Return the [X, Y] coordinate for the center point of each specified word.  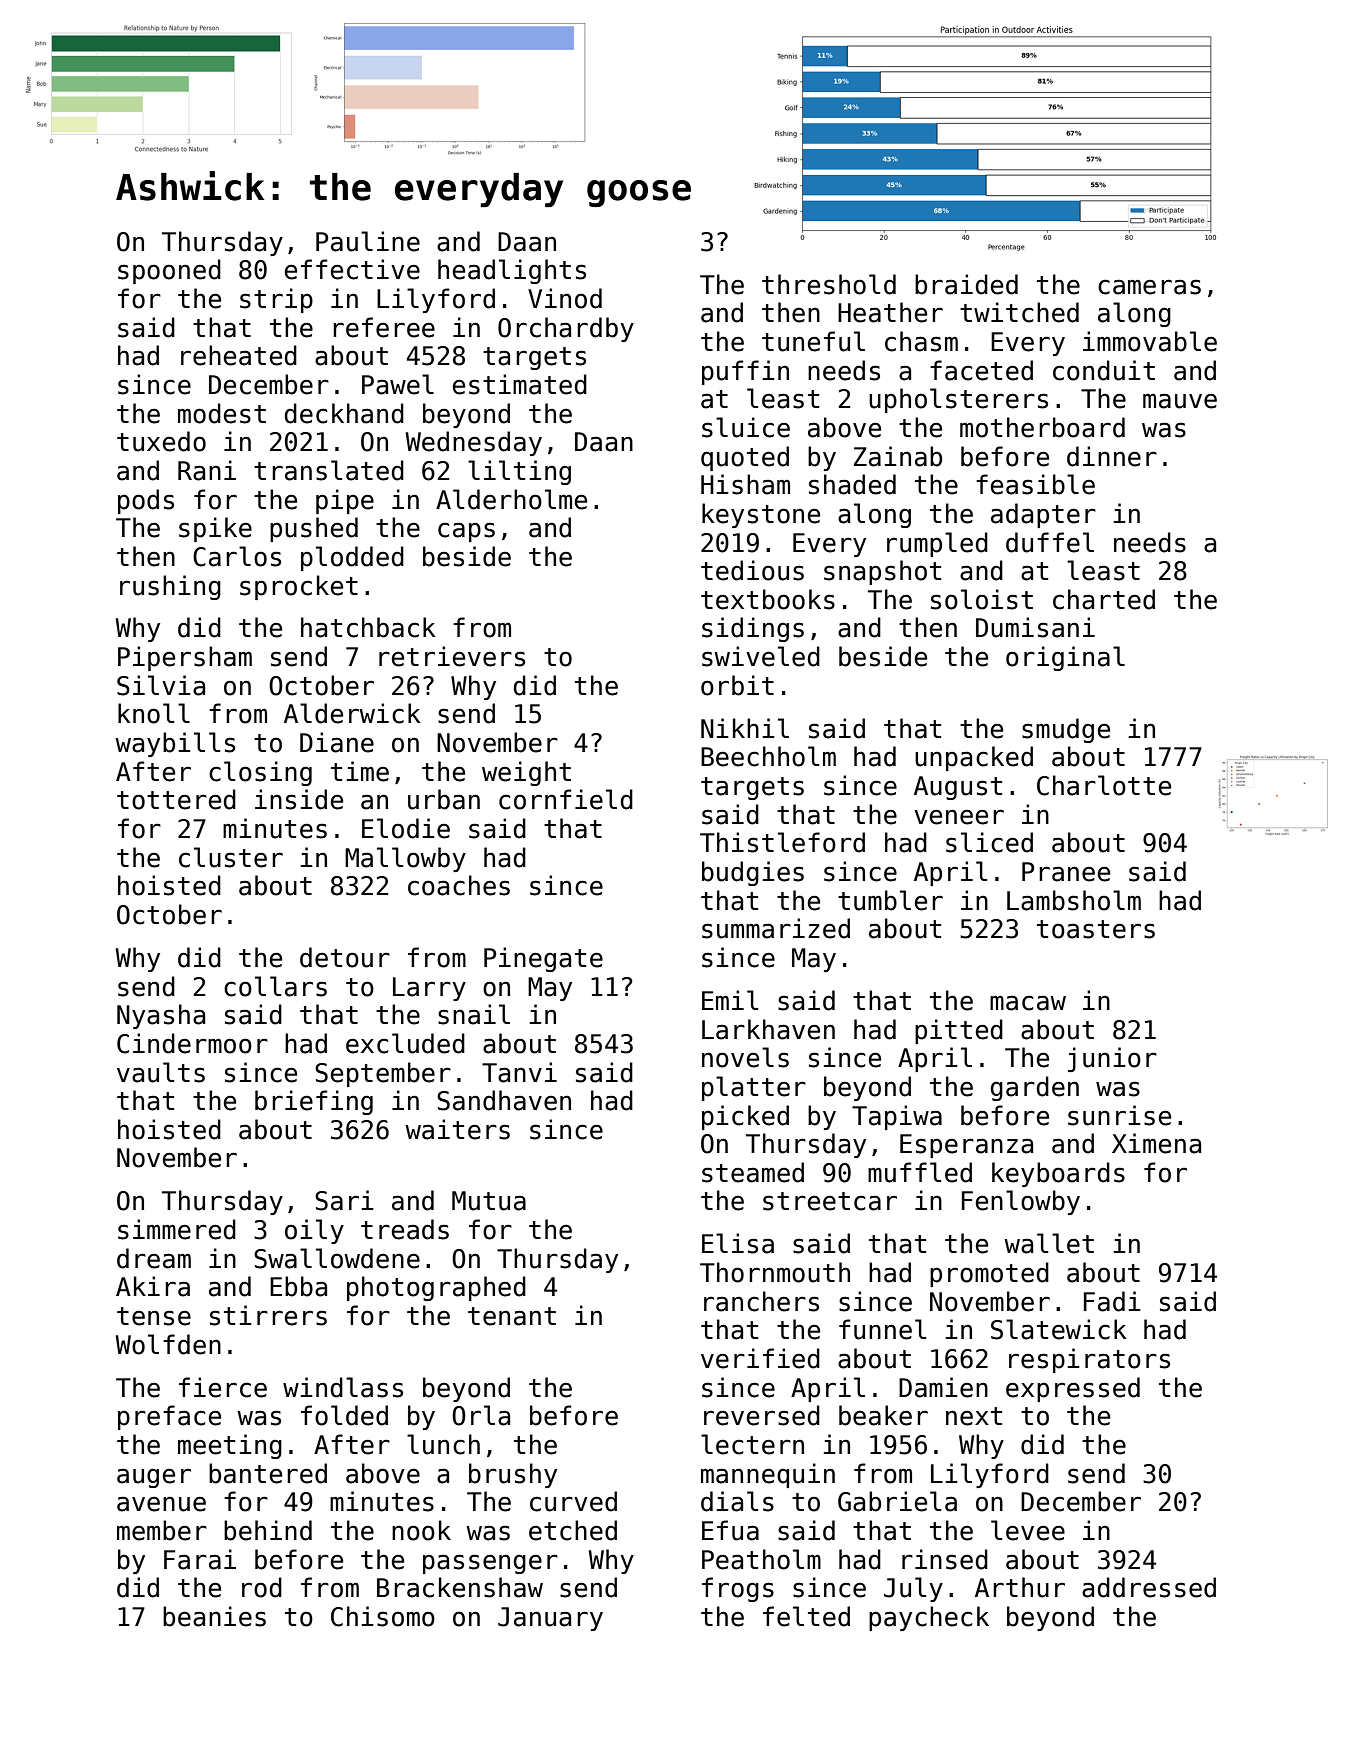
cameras [1149, 287]
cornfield [566, 799]
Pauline [368, 241]
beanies [214, 1616]
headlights [512, 271]
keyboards [1058, 1174]
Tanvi [519, 1072]
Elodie [406, 828]
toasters [1096, 929]
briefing [314, 1102]
